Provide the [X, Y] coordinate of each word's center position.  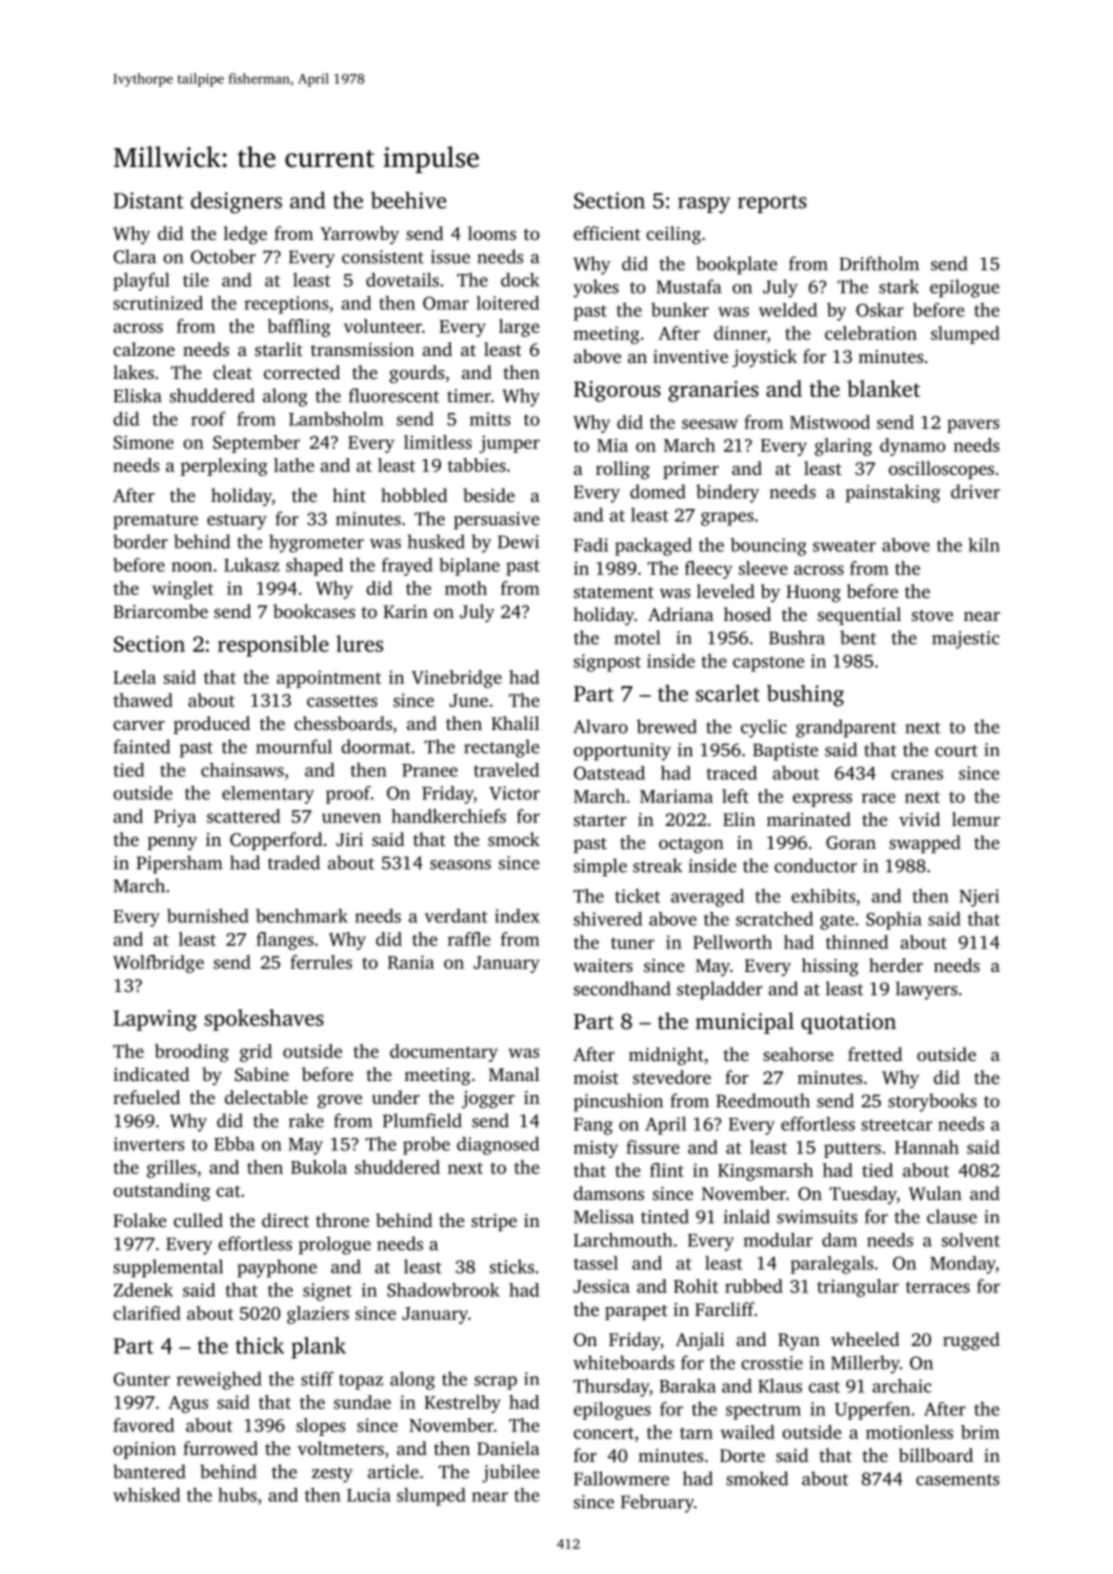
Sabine [262, 1074]
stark [899, 286]
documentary [444, 1053]
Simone [143, 442]
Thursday [611, 1387]
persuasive [496, 521]
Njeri [979, 898]
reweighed [219, 1380]
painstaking [893, 493]
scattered [243, 816]
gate [837, 922]
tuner [632, 943]
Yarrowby [359, 235]
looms [492, 233]
